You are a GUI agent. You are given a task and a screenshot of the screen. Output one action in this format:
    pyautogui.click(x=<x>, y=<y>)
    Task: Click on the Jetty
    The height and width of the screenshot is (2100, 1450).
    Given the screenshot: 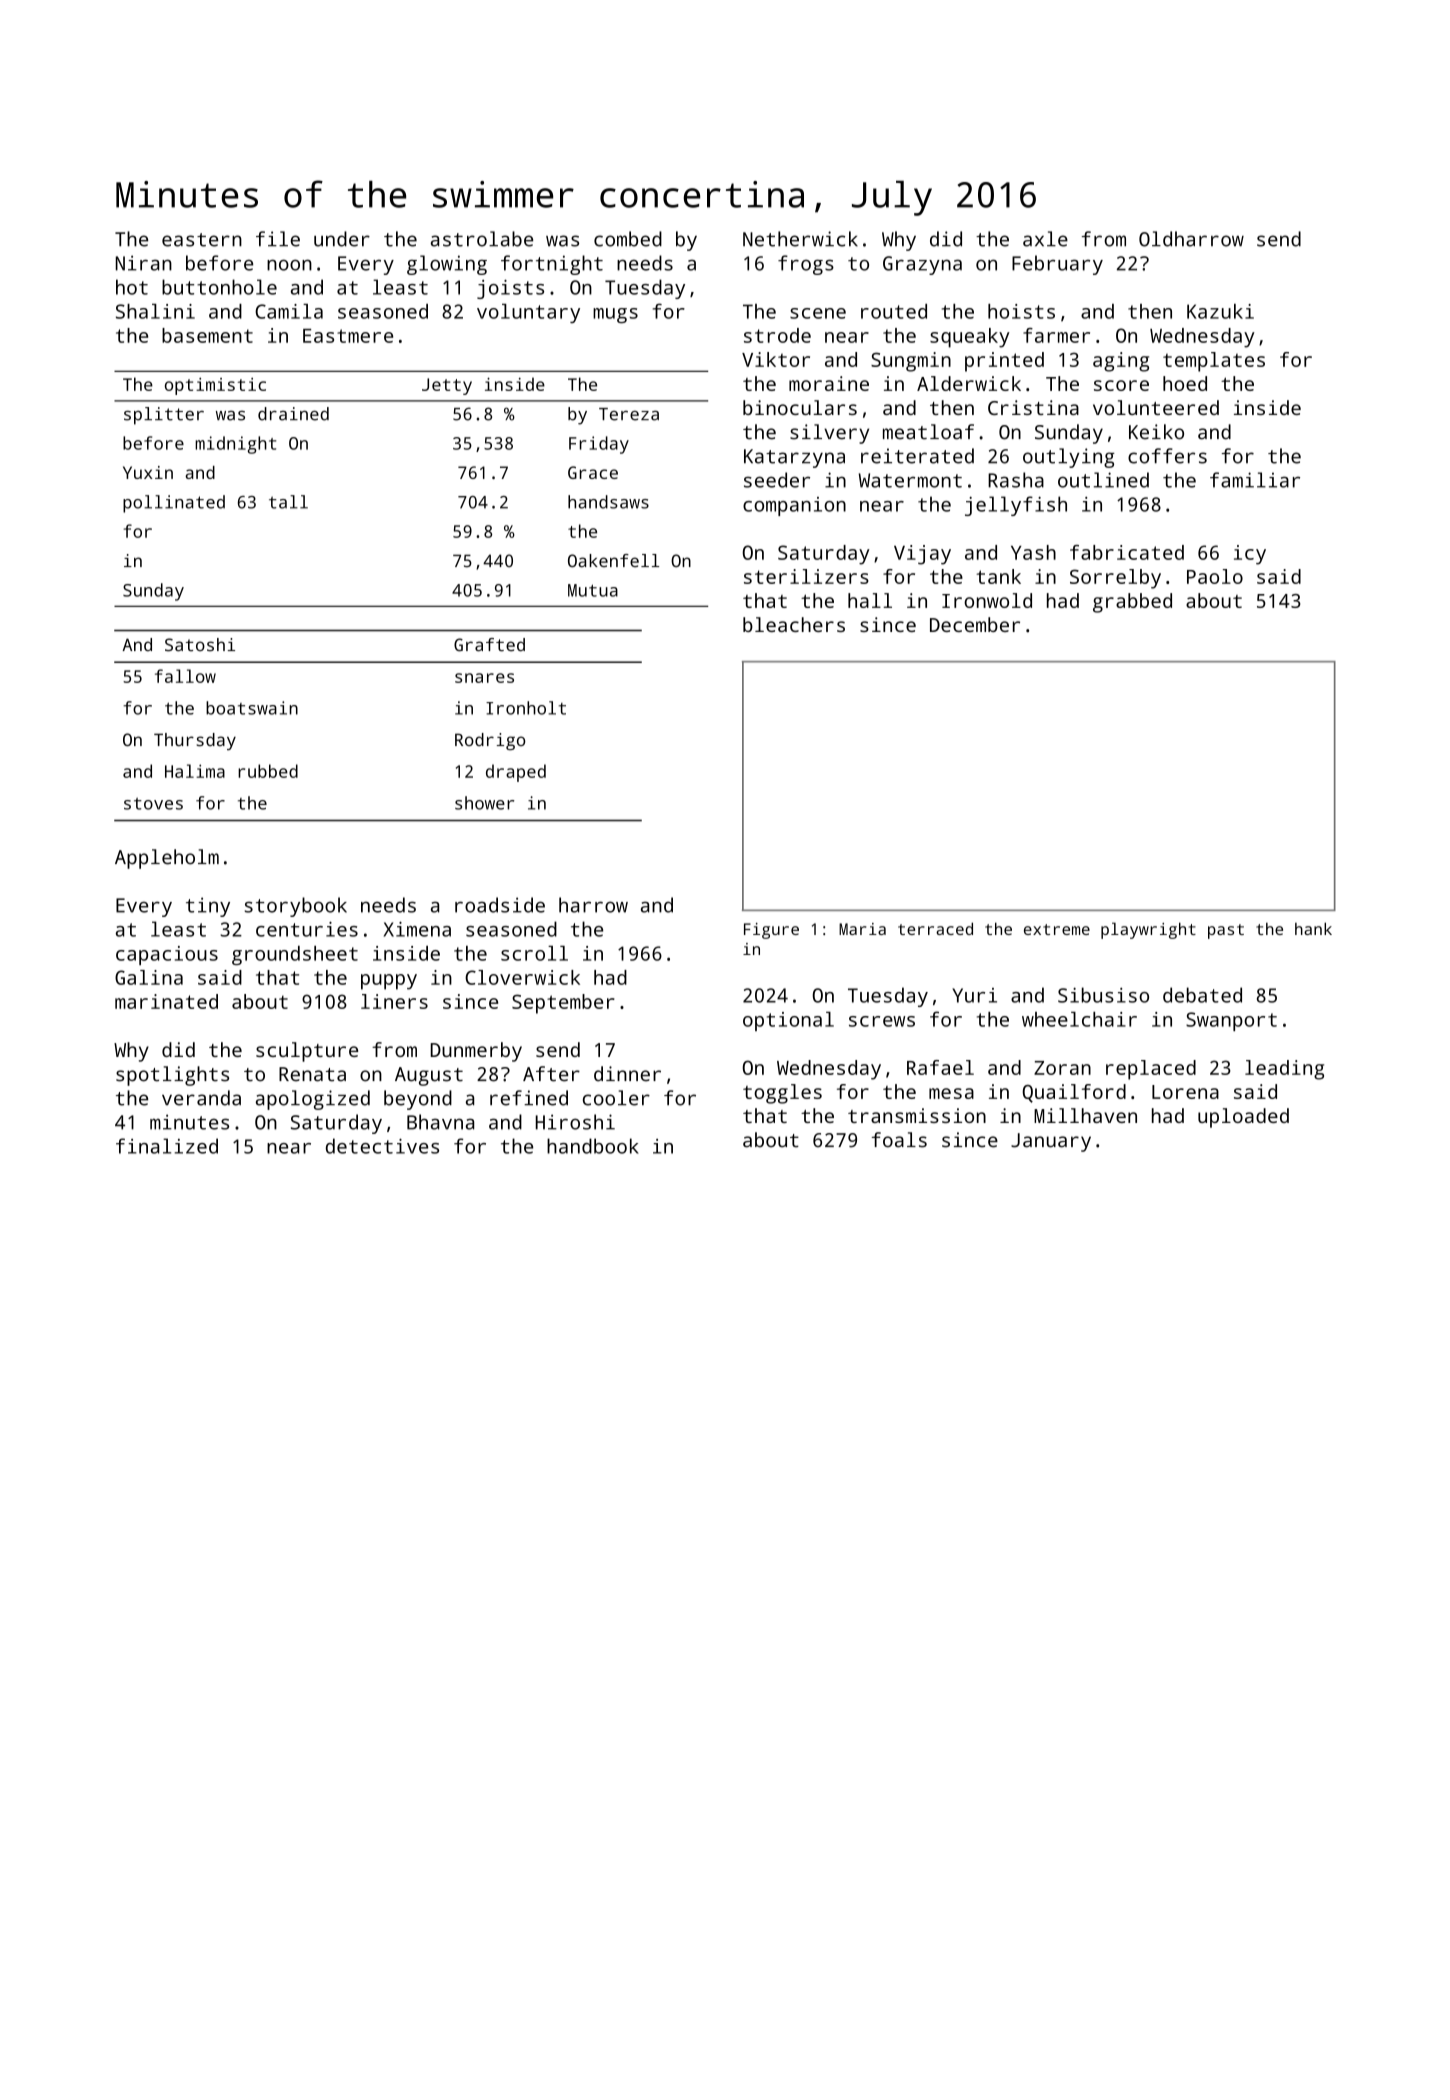 What is the action you would take?
    pyautogui.click(x=447, y=386)
